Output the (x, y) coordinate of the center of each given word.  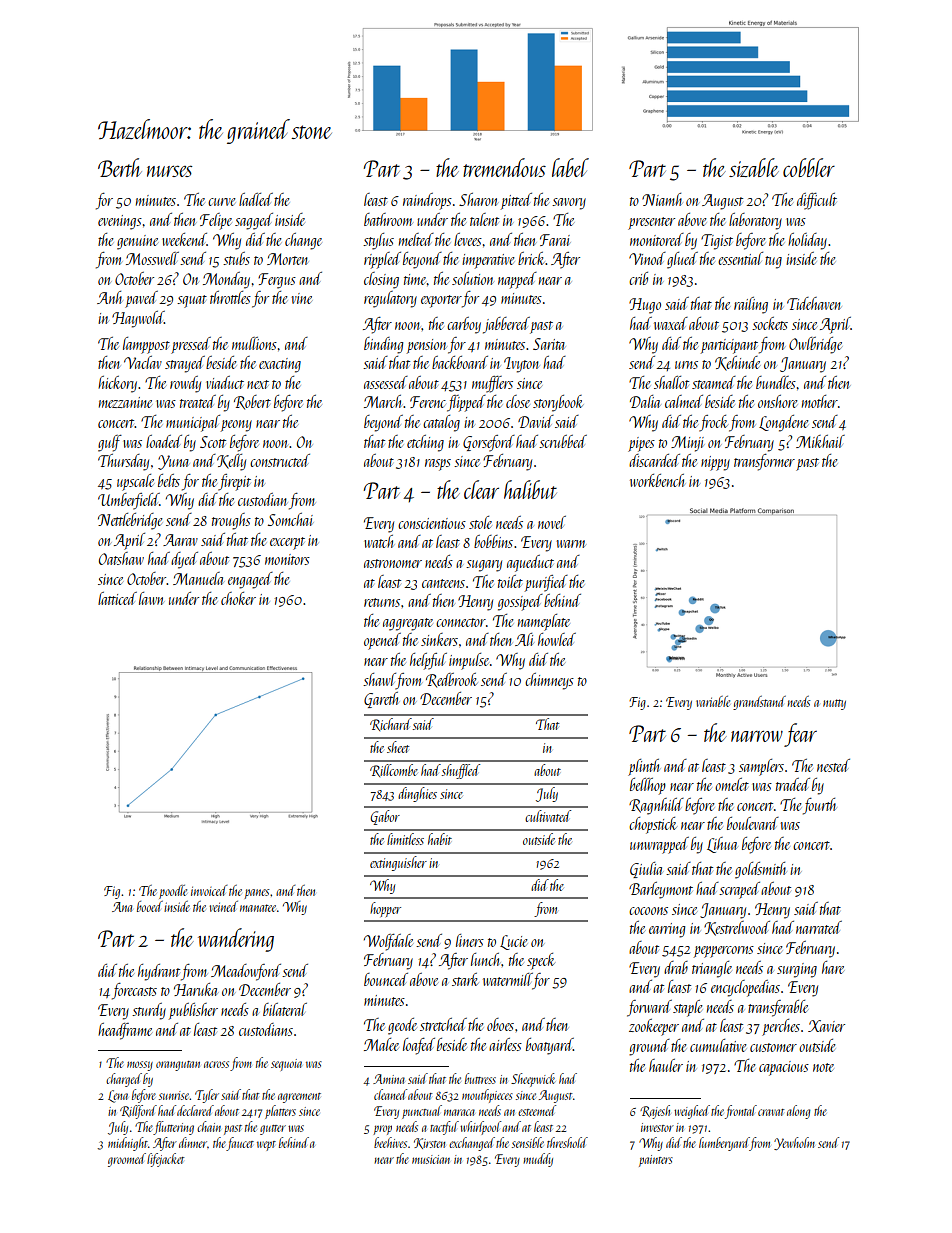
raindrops (427, 201)
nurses (169, 171)
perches (781, 1027)
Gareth (381, 700)
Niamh (662, 199)
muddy (538, 1160)
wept (266, 1146)
